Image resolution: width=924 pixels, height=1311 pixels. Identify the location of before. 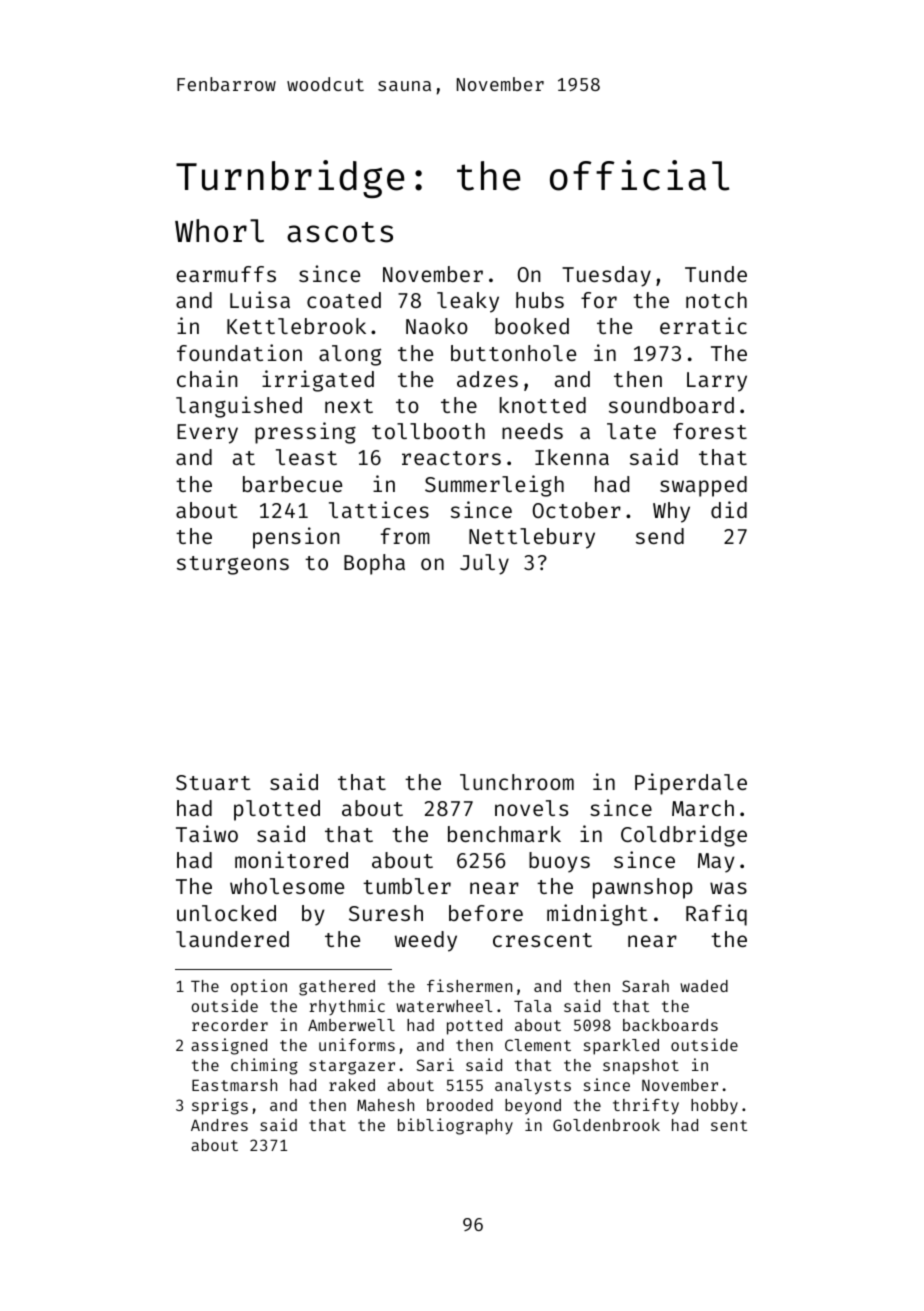
(486, 913).
